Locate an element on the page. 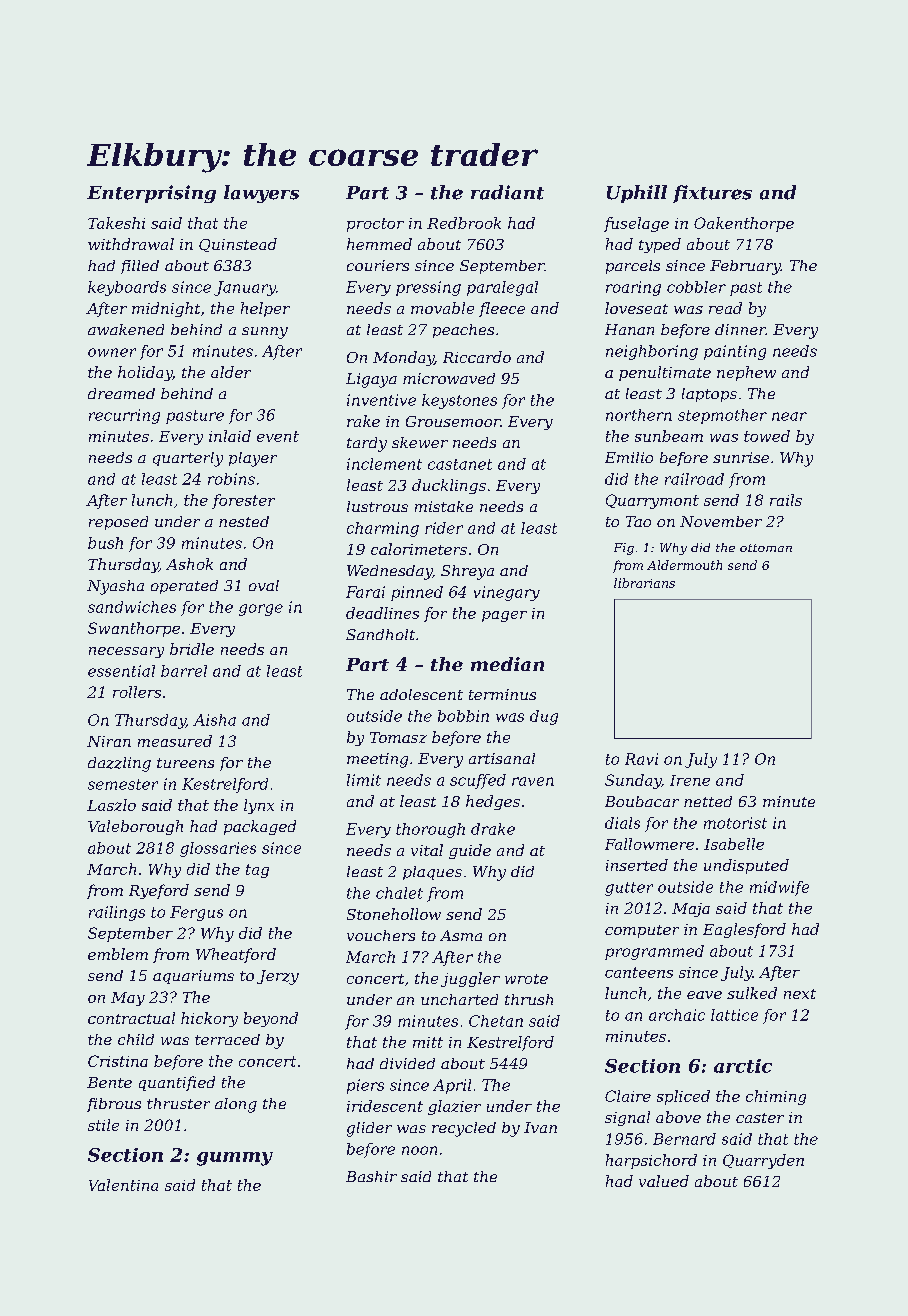 The height and width of the document is (1316, 908). noon is located at coordinates (419, 1150).
